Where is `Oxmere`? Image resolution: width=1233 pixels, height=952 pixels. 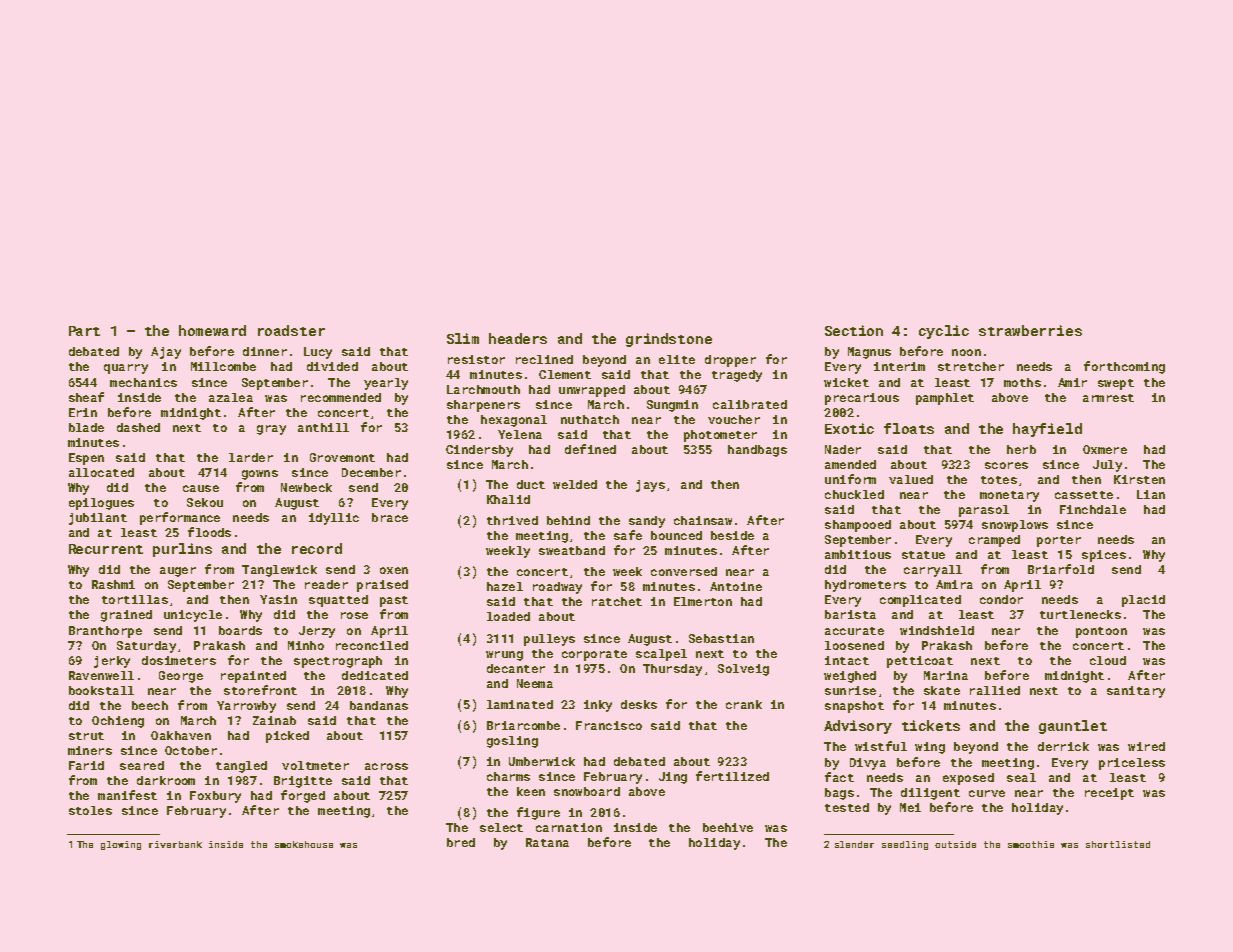
Oxmere is located at coordinates (1105, 449).
